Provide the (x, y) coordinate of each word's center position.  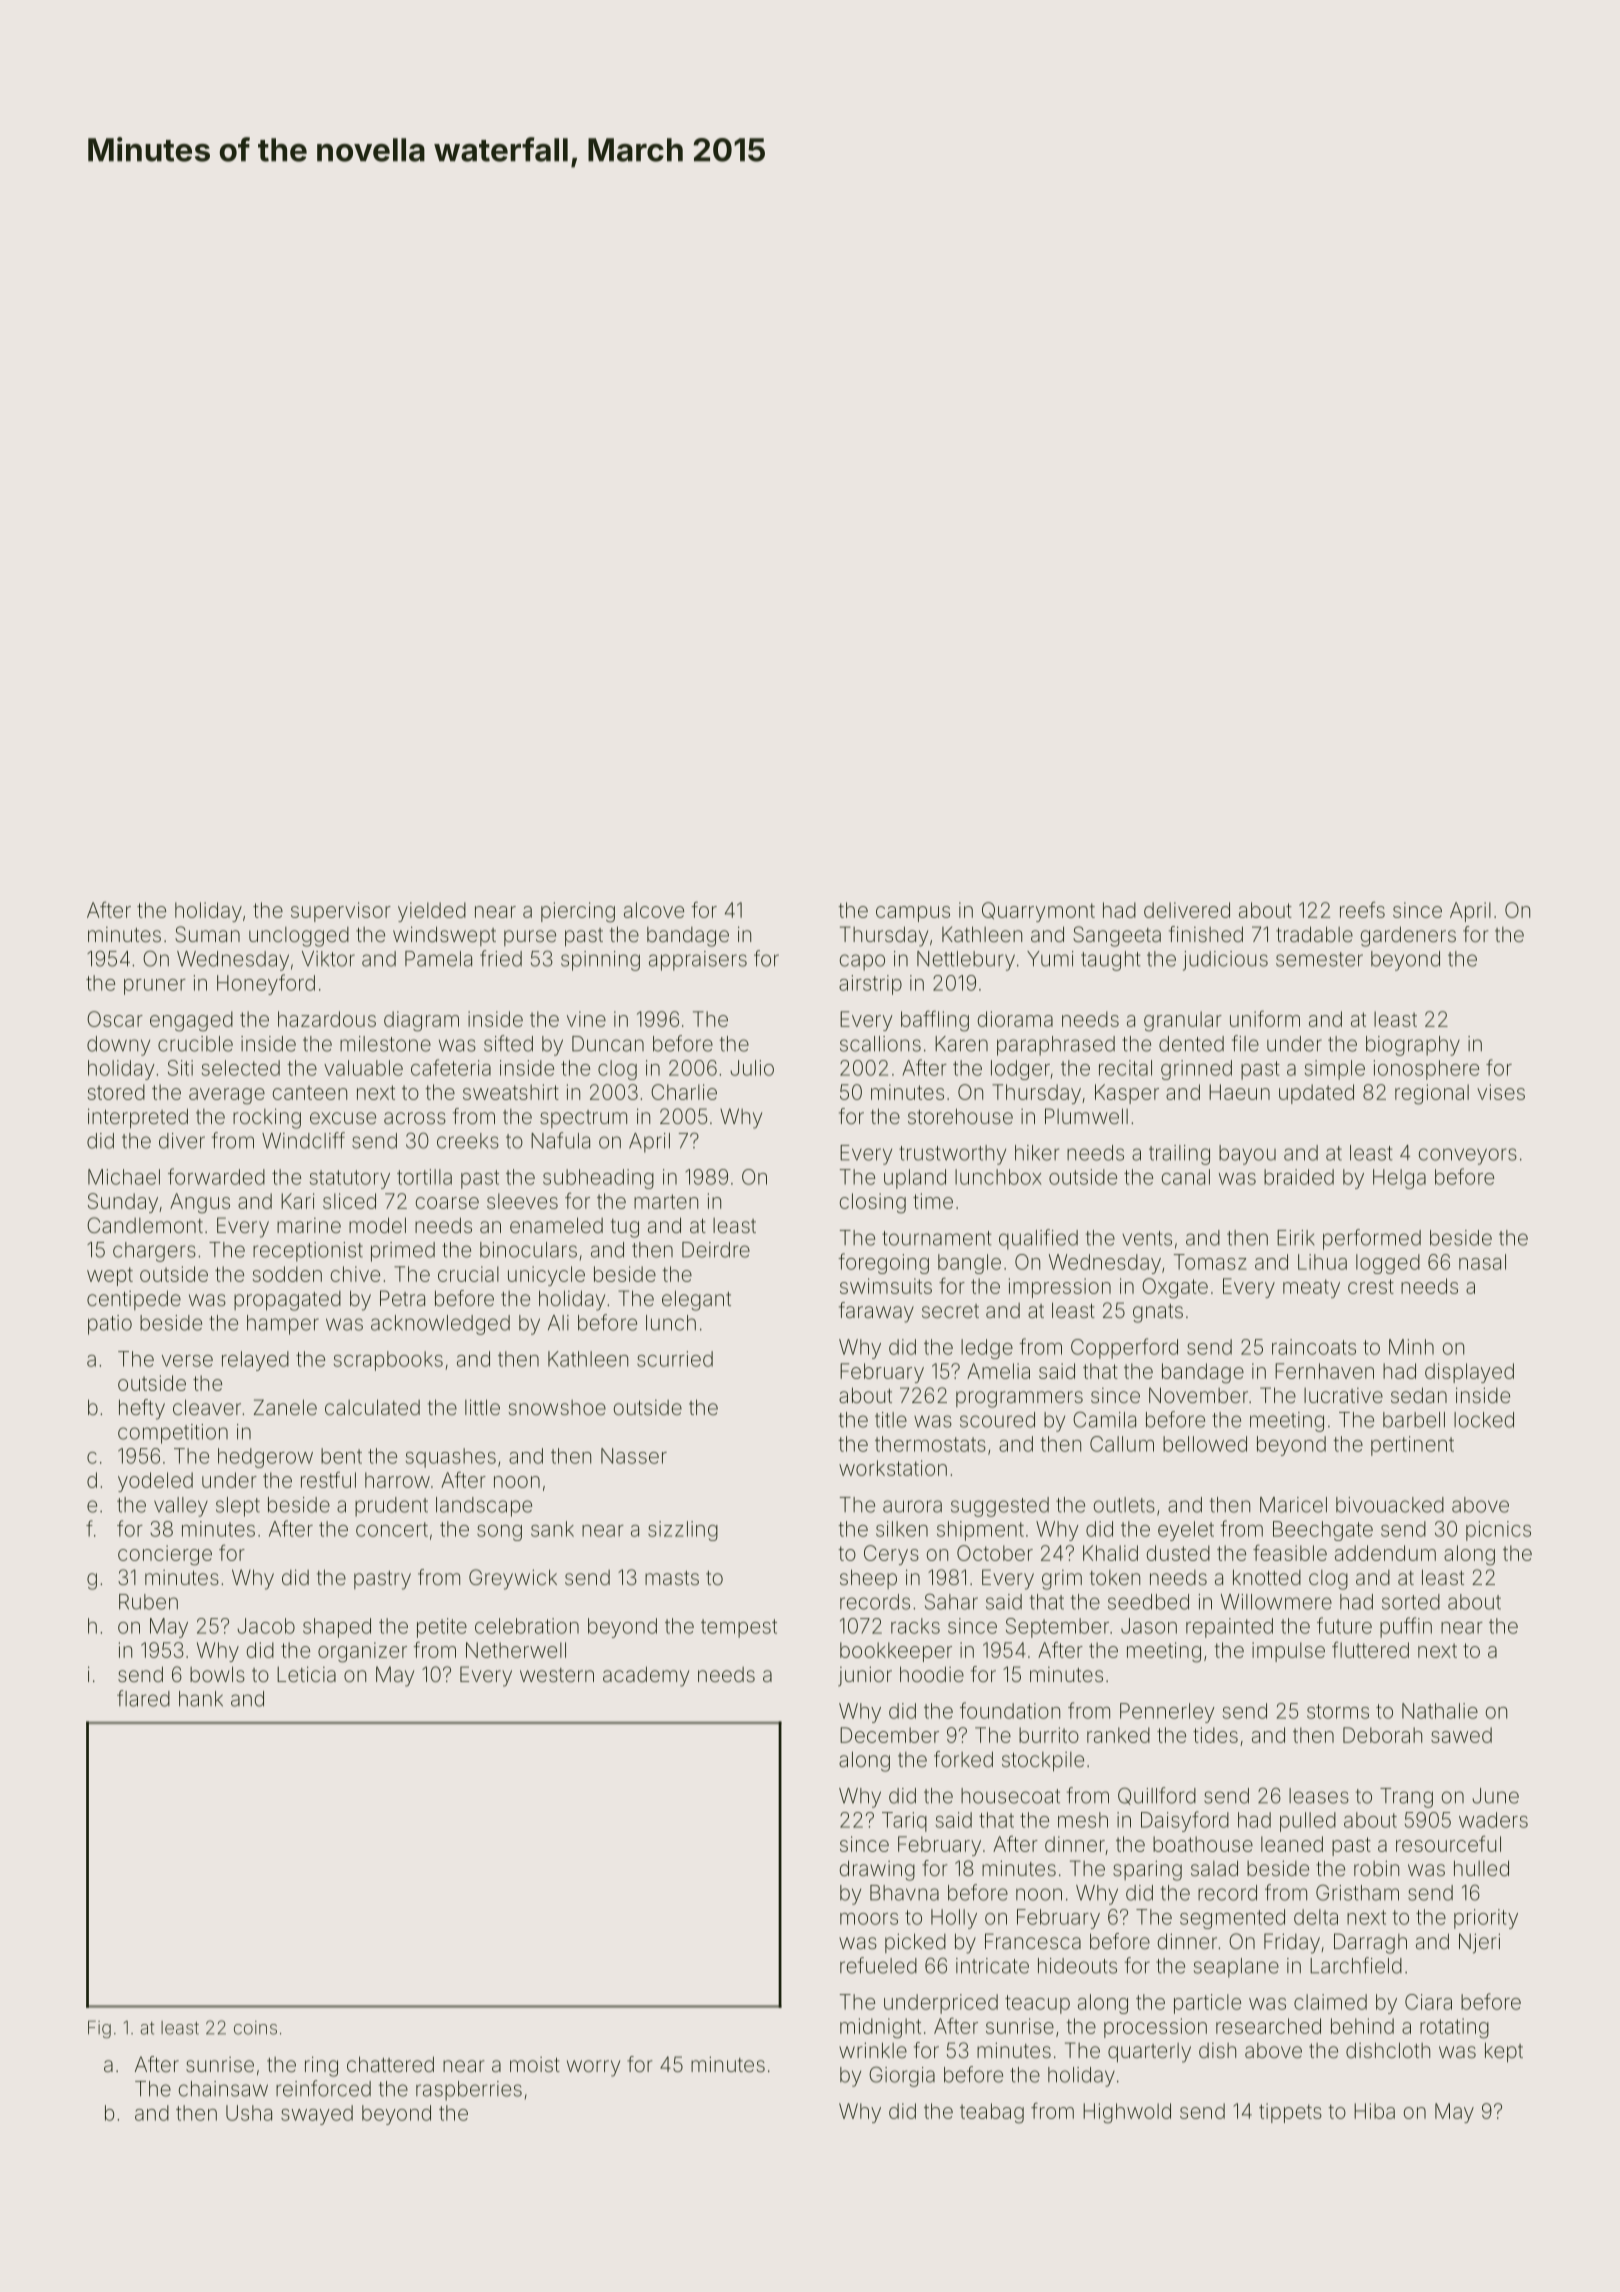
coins (255, 2028)
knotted (1267, 1577)
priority (1486, 1919)
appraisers (698, 961)
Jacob (266, 1626)
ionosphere (1426, 1070)
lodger (1020, 1070)
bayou (1247, 1155)
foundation (1010, 1710)
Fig (99, 2029)
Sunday (123, 1203)
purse (530, 938)
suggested (1000, 1507)
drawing (877, 1870)
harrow (397, 1480)
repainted (1229, 1628)
